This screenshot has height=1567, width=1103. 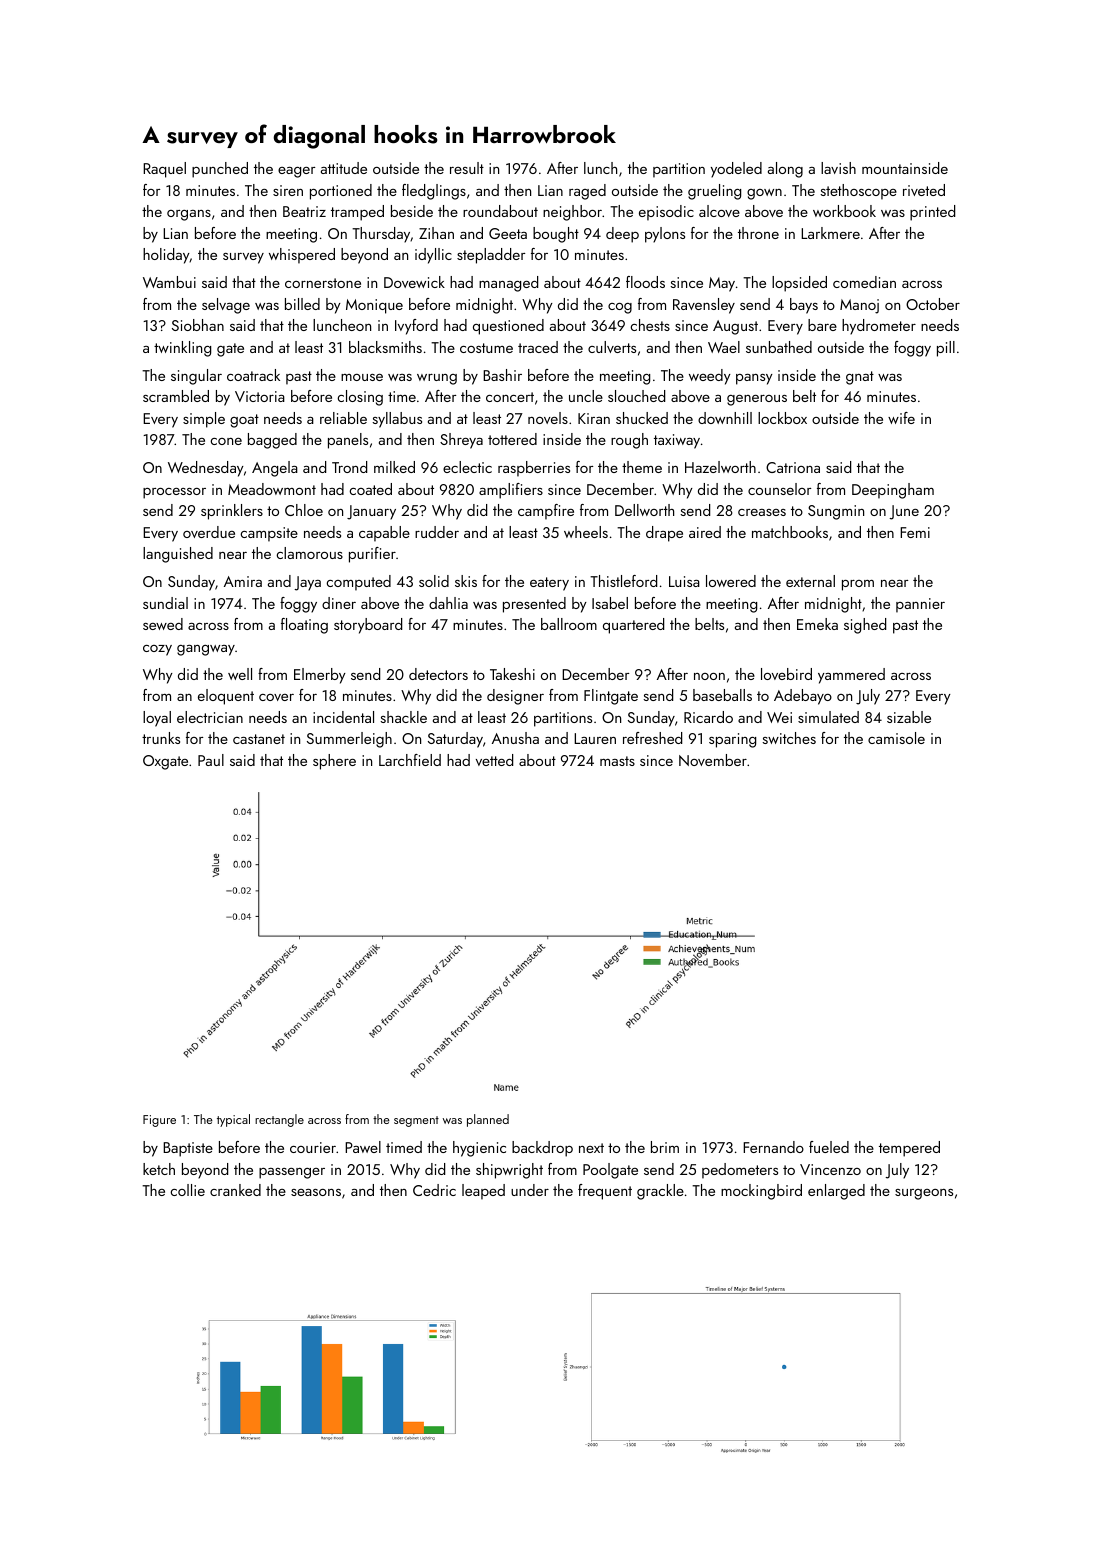 What do you see at coordinates (709, 676) in the screenshot?
I see `noon` at bounding box center [709, 676].
